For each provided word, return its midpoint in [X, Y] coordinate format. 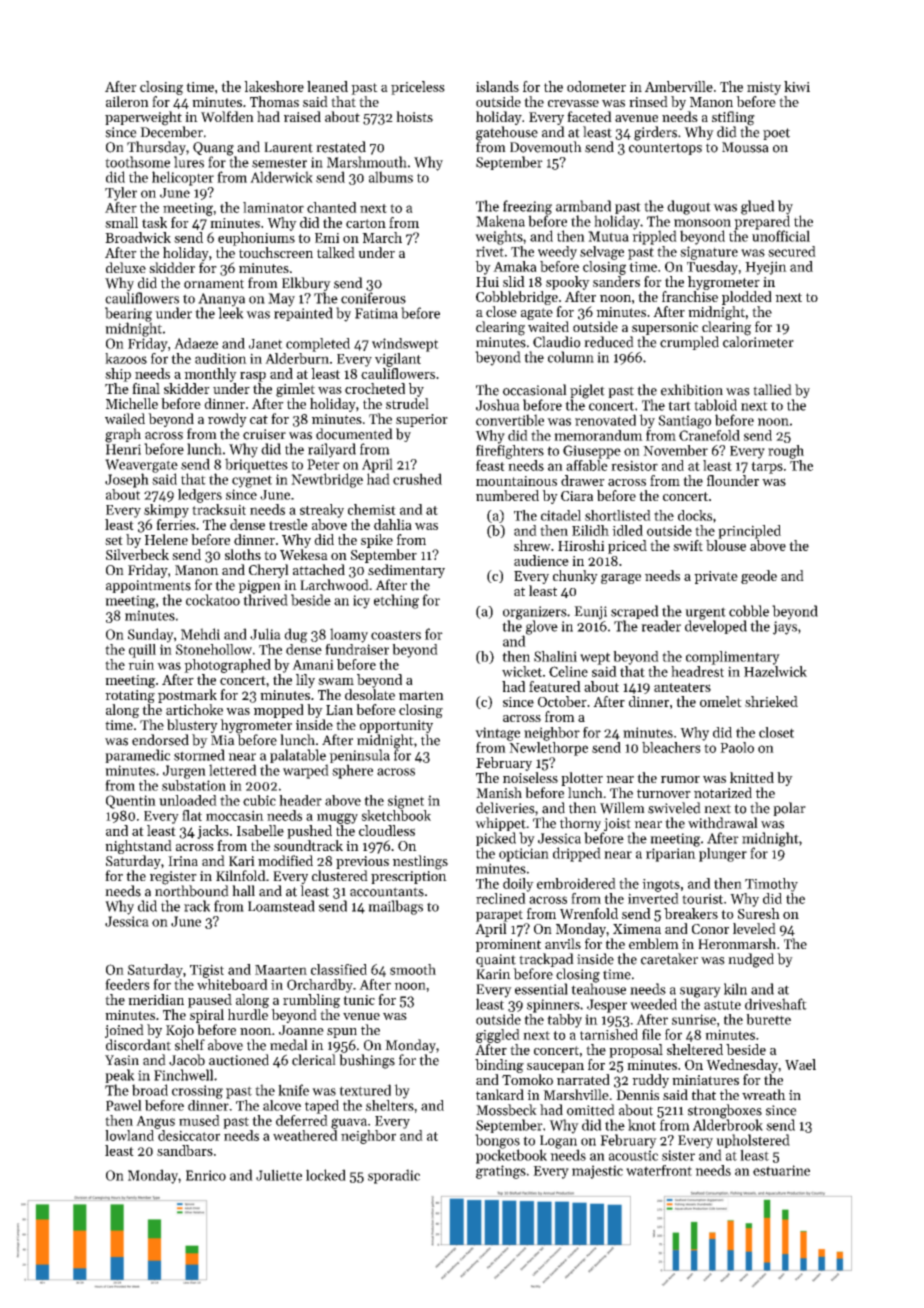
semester [279, 163]
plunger [723, 854]
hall [243, 891]
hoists [414, 116]
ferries [176, 524]
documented [354, 434]
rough [786, 452]
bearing [128, 314]
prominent [508, 945]
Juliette [279, 1175]
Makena [500, 221]
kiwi [797, 86]
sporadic [394, 1176]
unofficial [781, 236]
